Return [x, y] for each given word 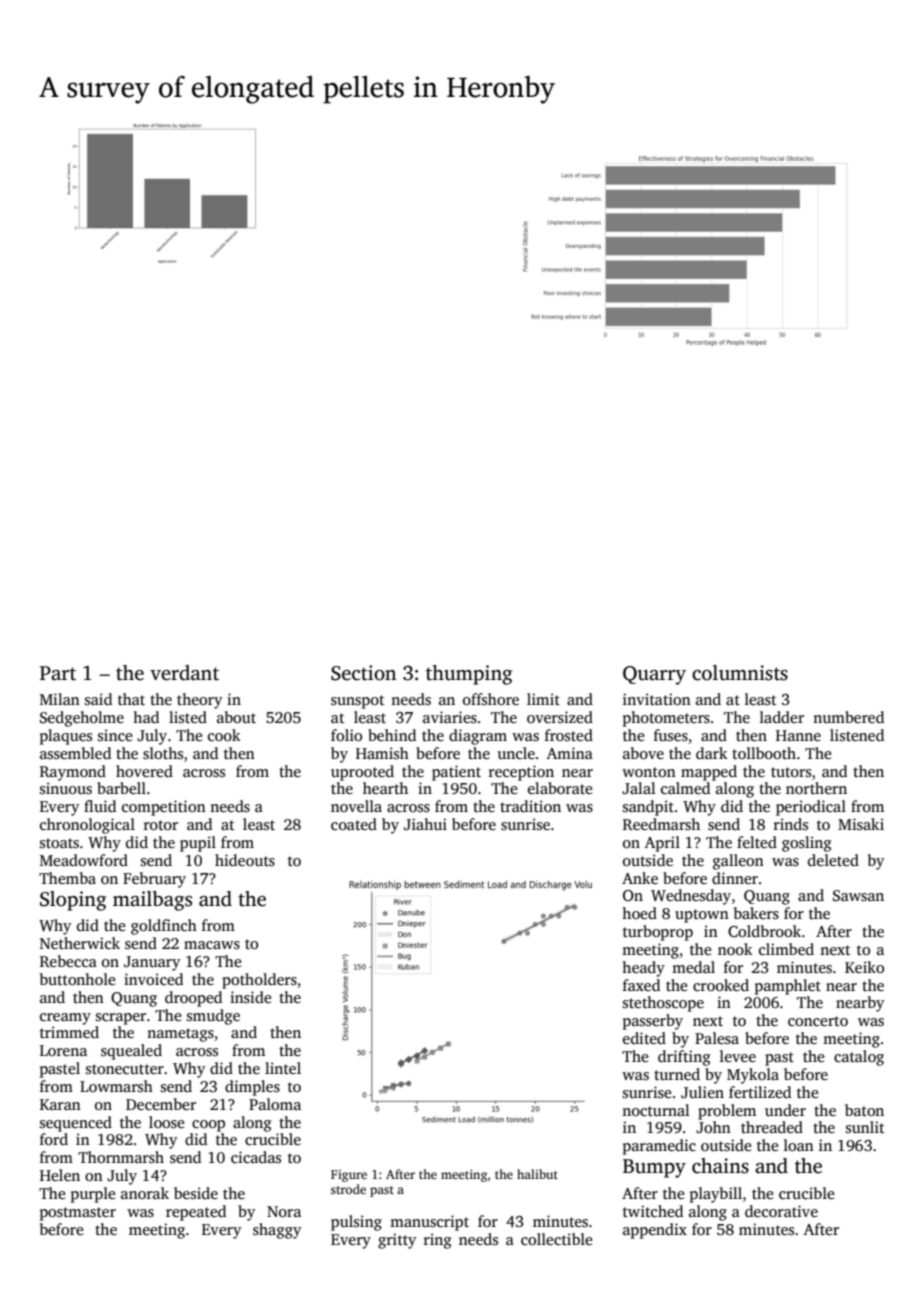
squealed [131, 1052]
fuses [671, 735]
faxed [641, 985]
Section [363, 673]
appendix [655, 1231]
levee [738, 1056]
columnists [740, 673]
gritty [397, 1241]
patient [456, 773]
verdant [184, 673]
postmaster [78, 1214]
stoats [59, 843]
